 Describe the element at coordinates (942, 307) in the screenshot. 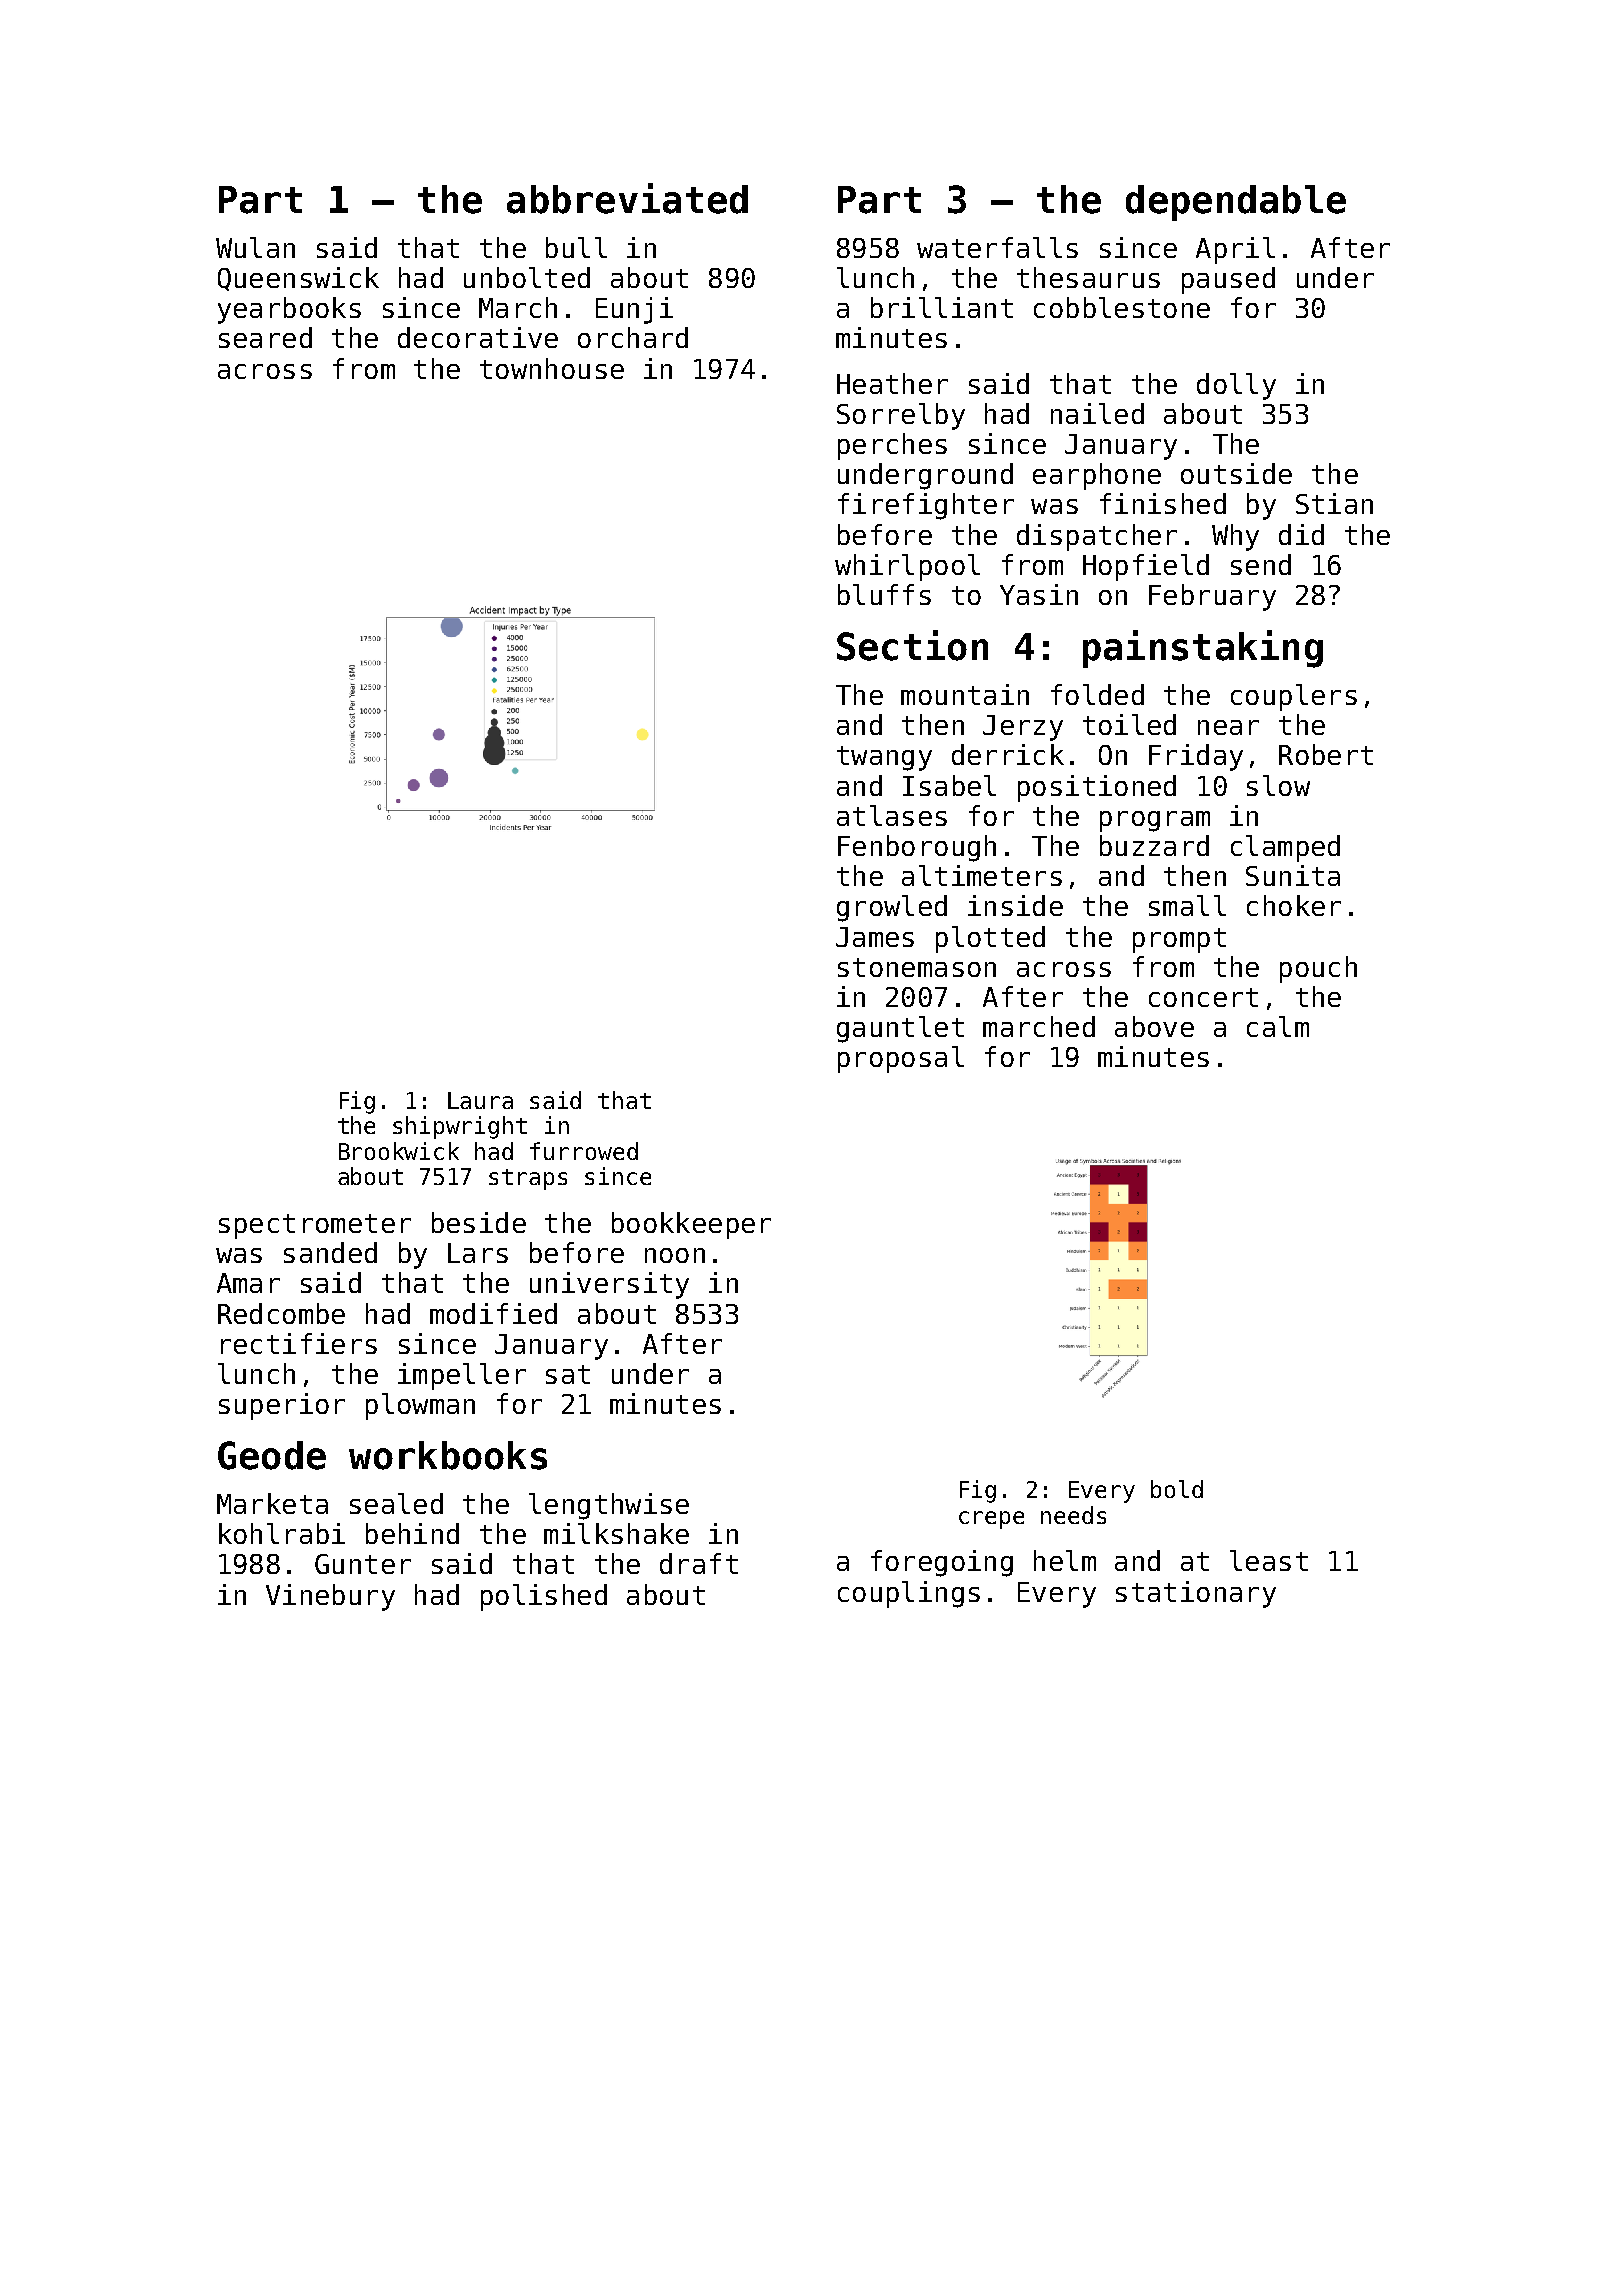

I see `brilliant` at that location.
